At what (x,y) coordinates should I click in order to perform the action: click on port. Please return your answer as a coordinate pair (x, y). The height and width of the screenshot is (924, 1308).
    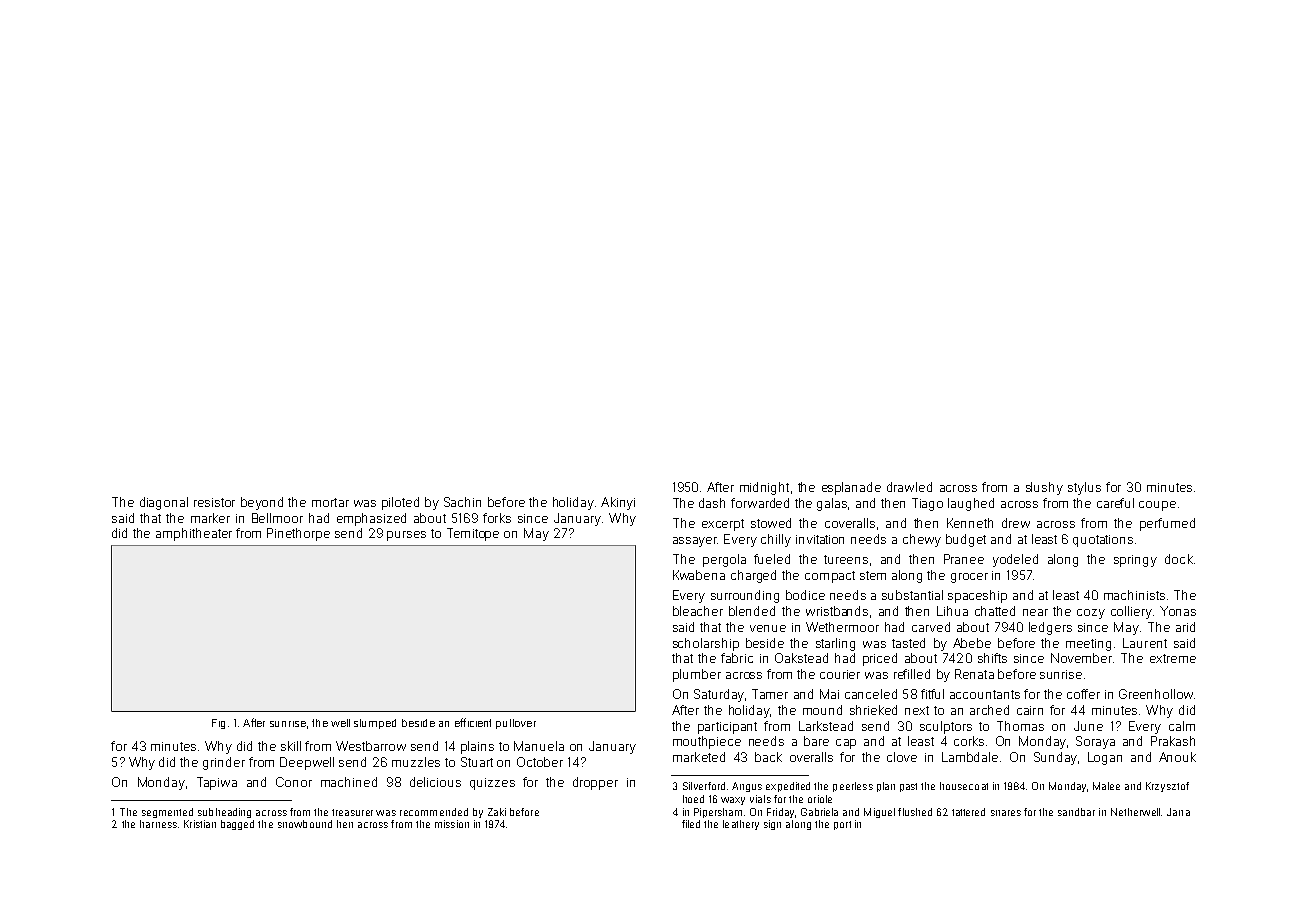
    Looking at the image, I should click on (842, 825).
